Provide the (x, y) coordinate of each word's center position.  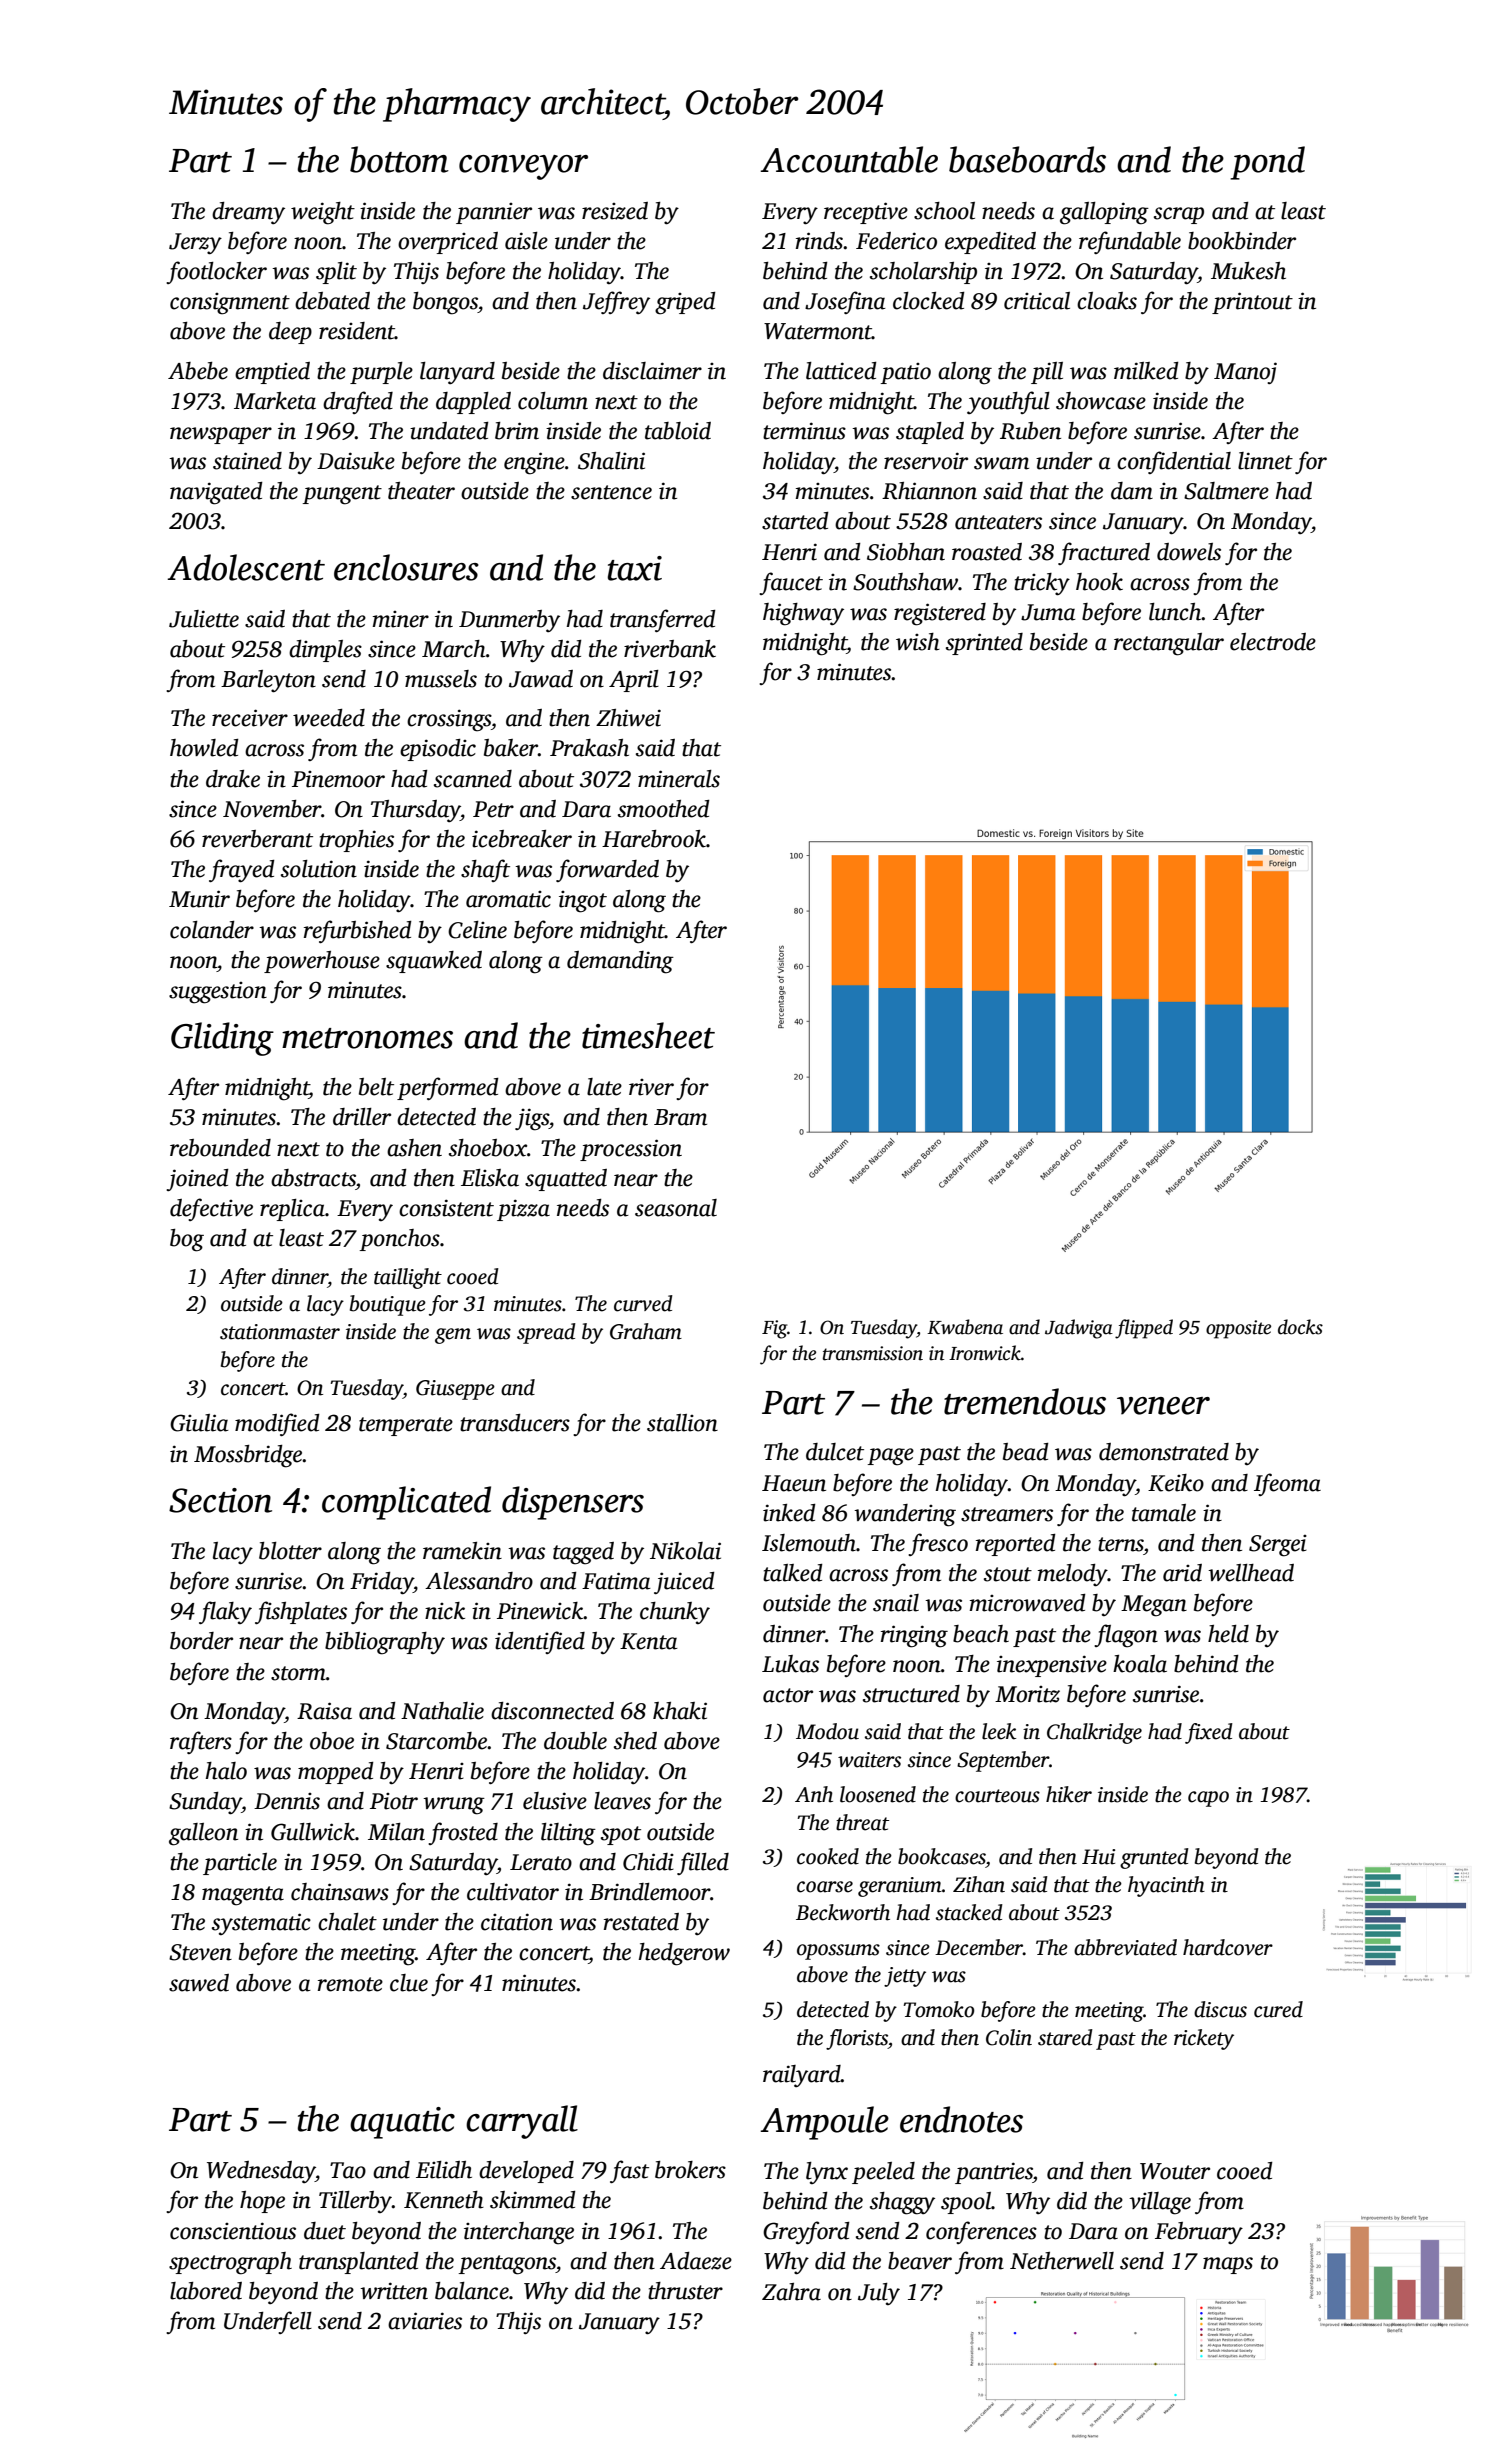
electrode (1273, 642)
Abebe (198, 371)
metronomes (367, 1038)
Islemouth (809, 1543)
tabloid (678, 431)
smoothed (664, 809)
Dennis (287, 1801)
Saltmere (1226, 491)
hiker (1069, 1794)
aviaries (425, 2321)
